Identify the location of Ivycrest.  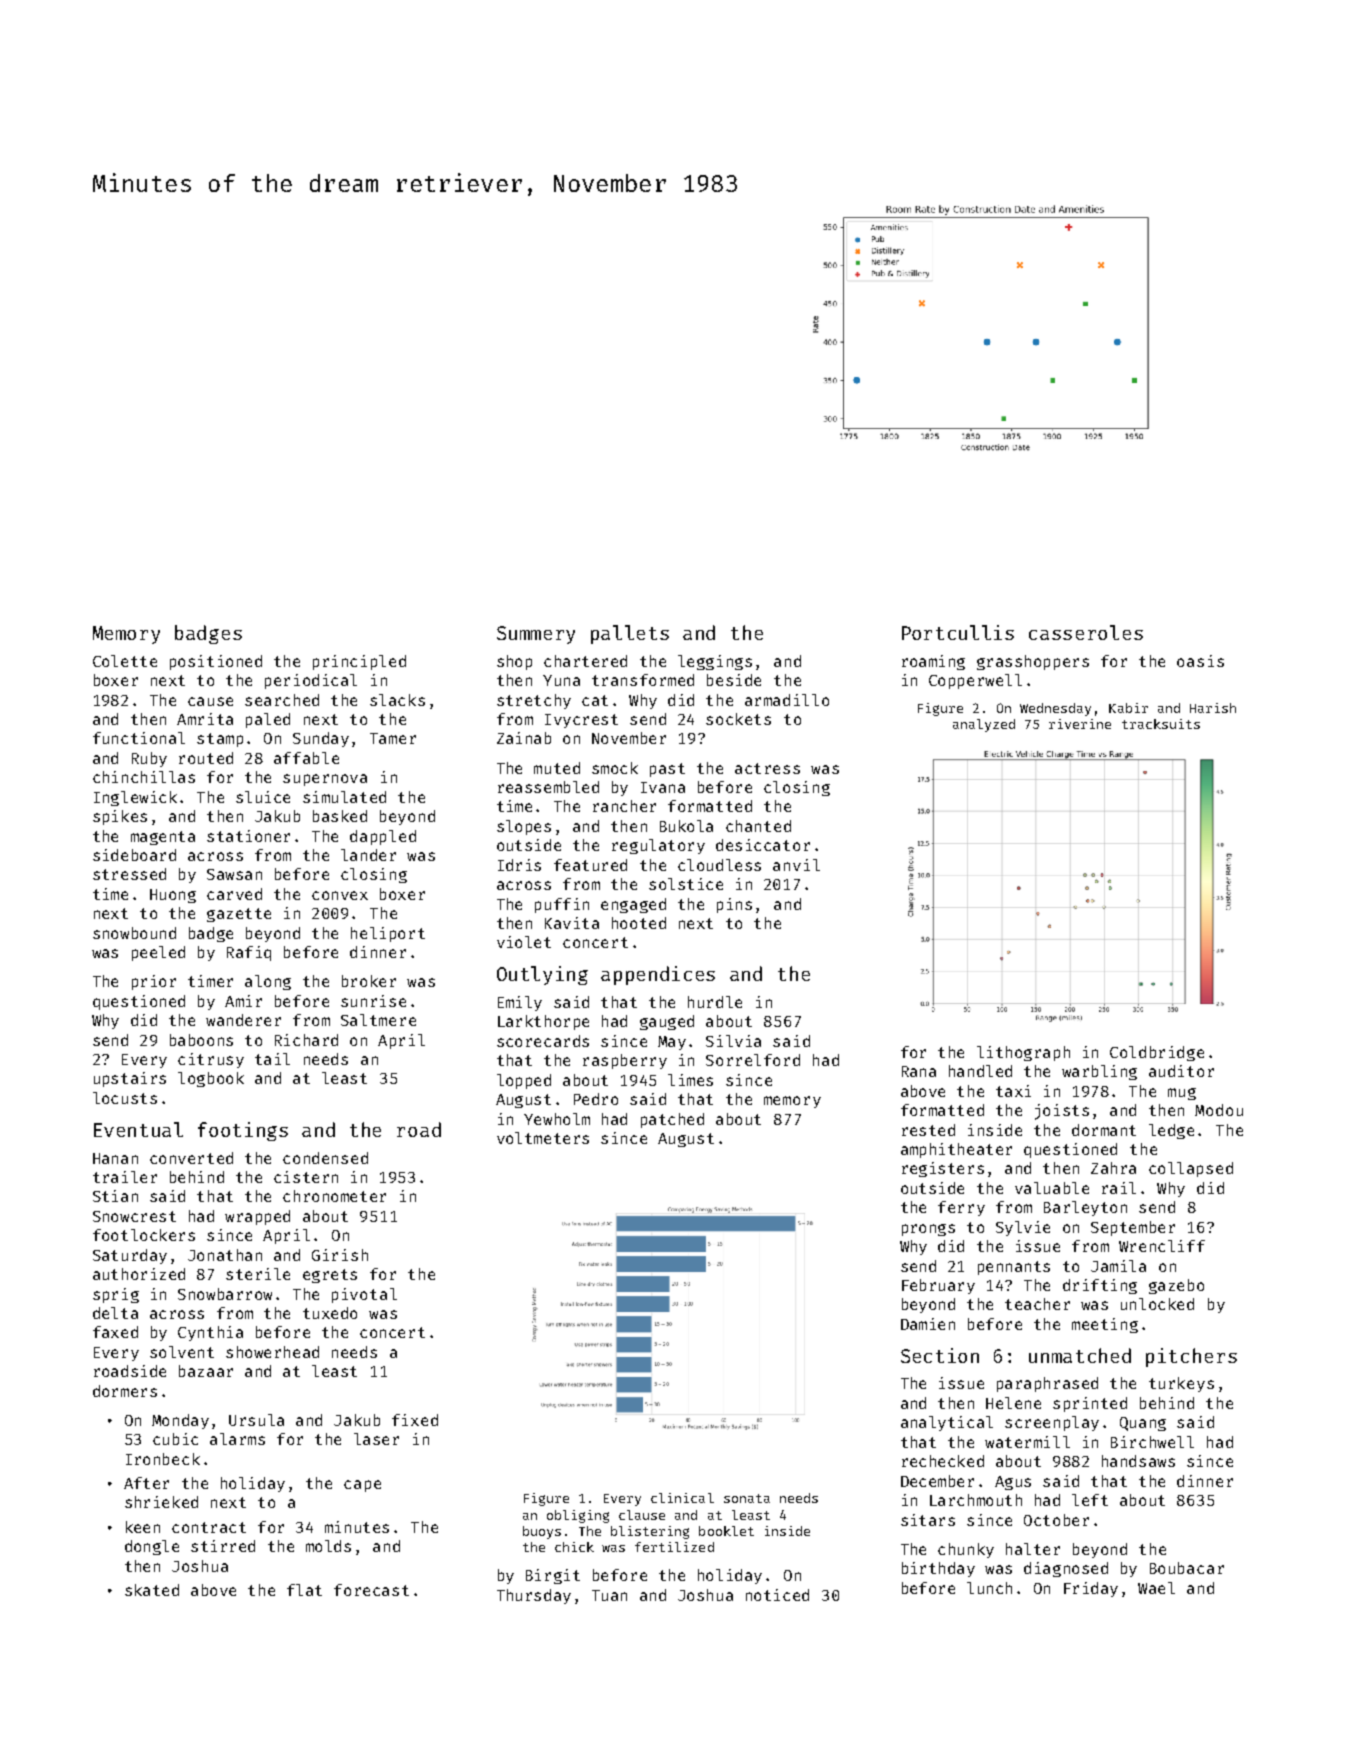
(581, 721).
